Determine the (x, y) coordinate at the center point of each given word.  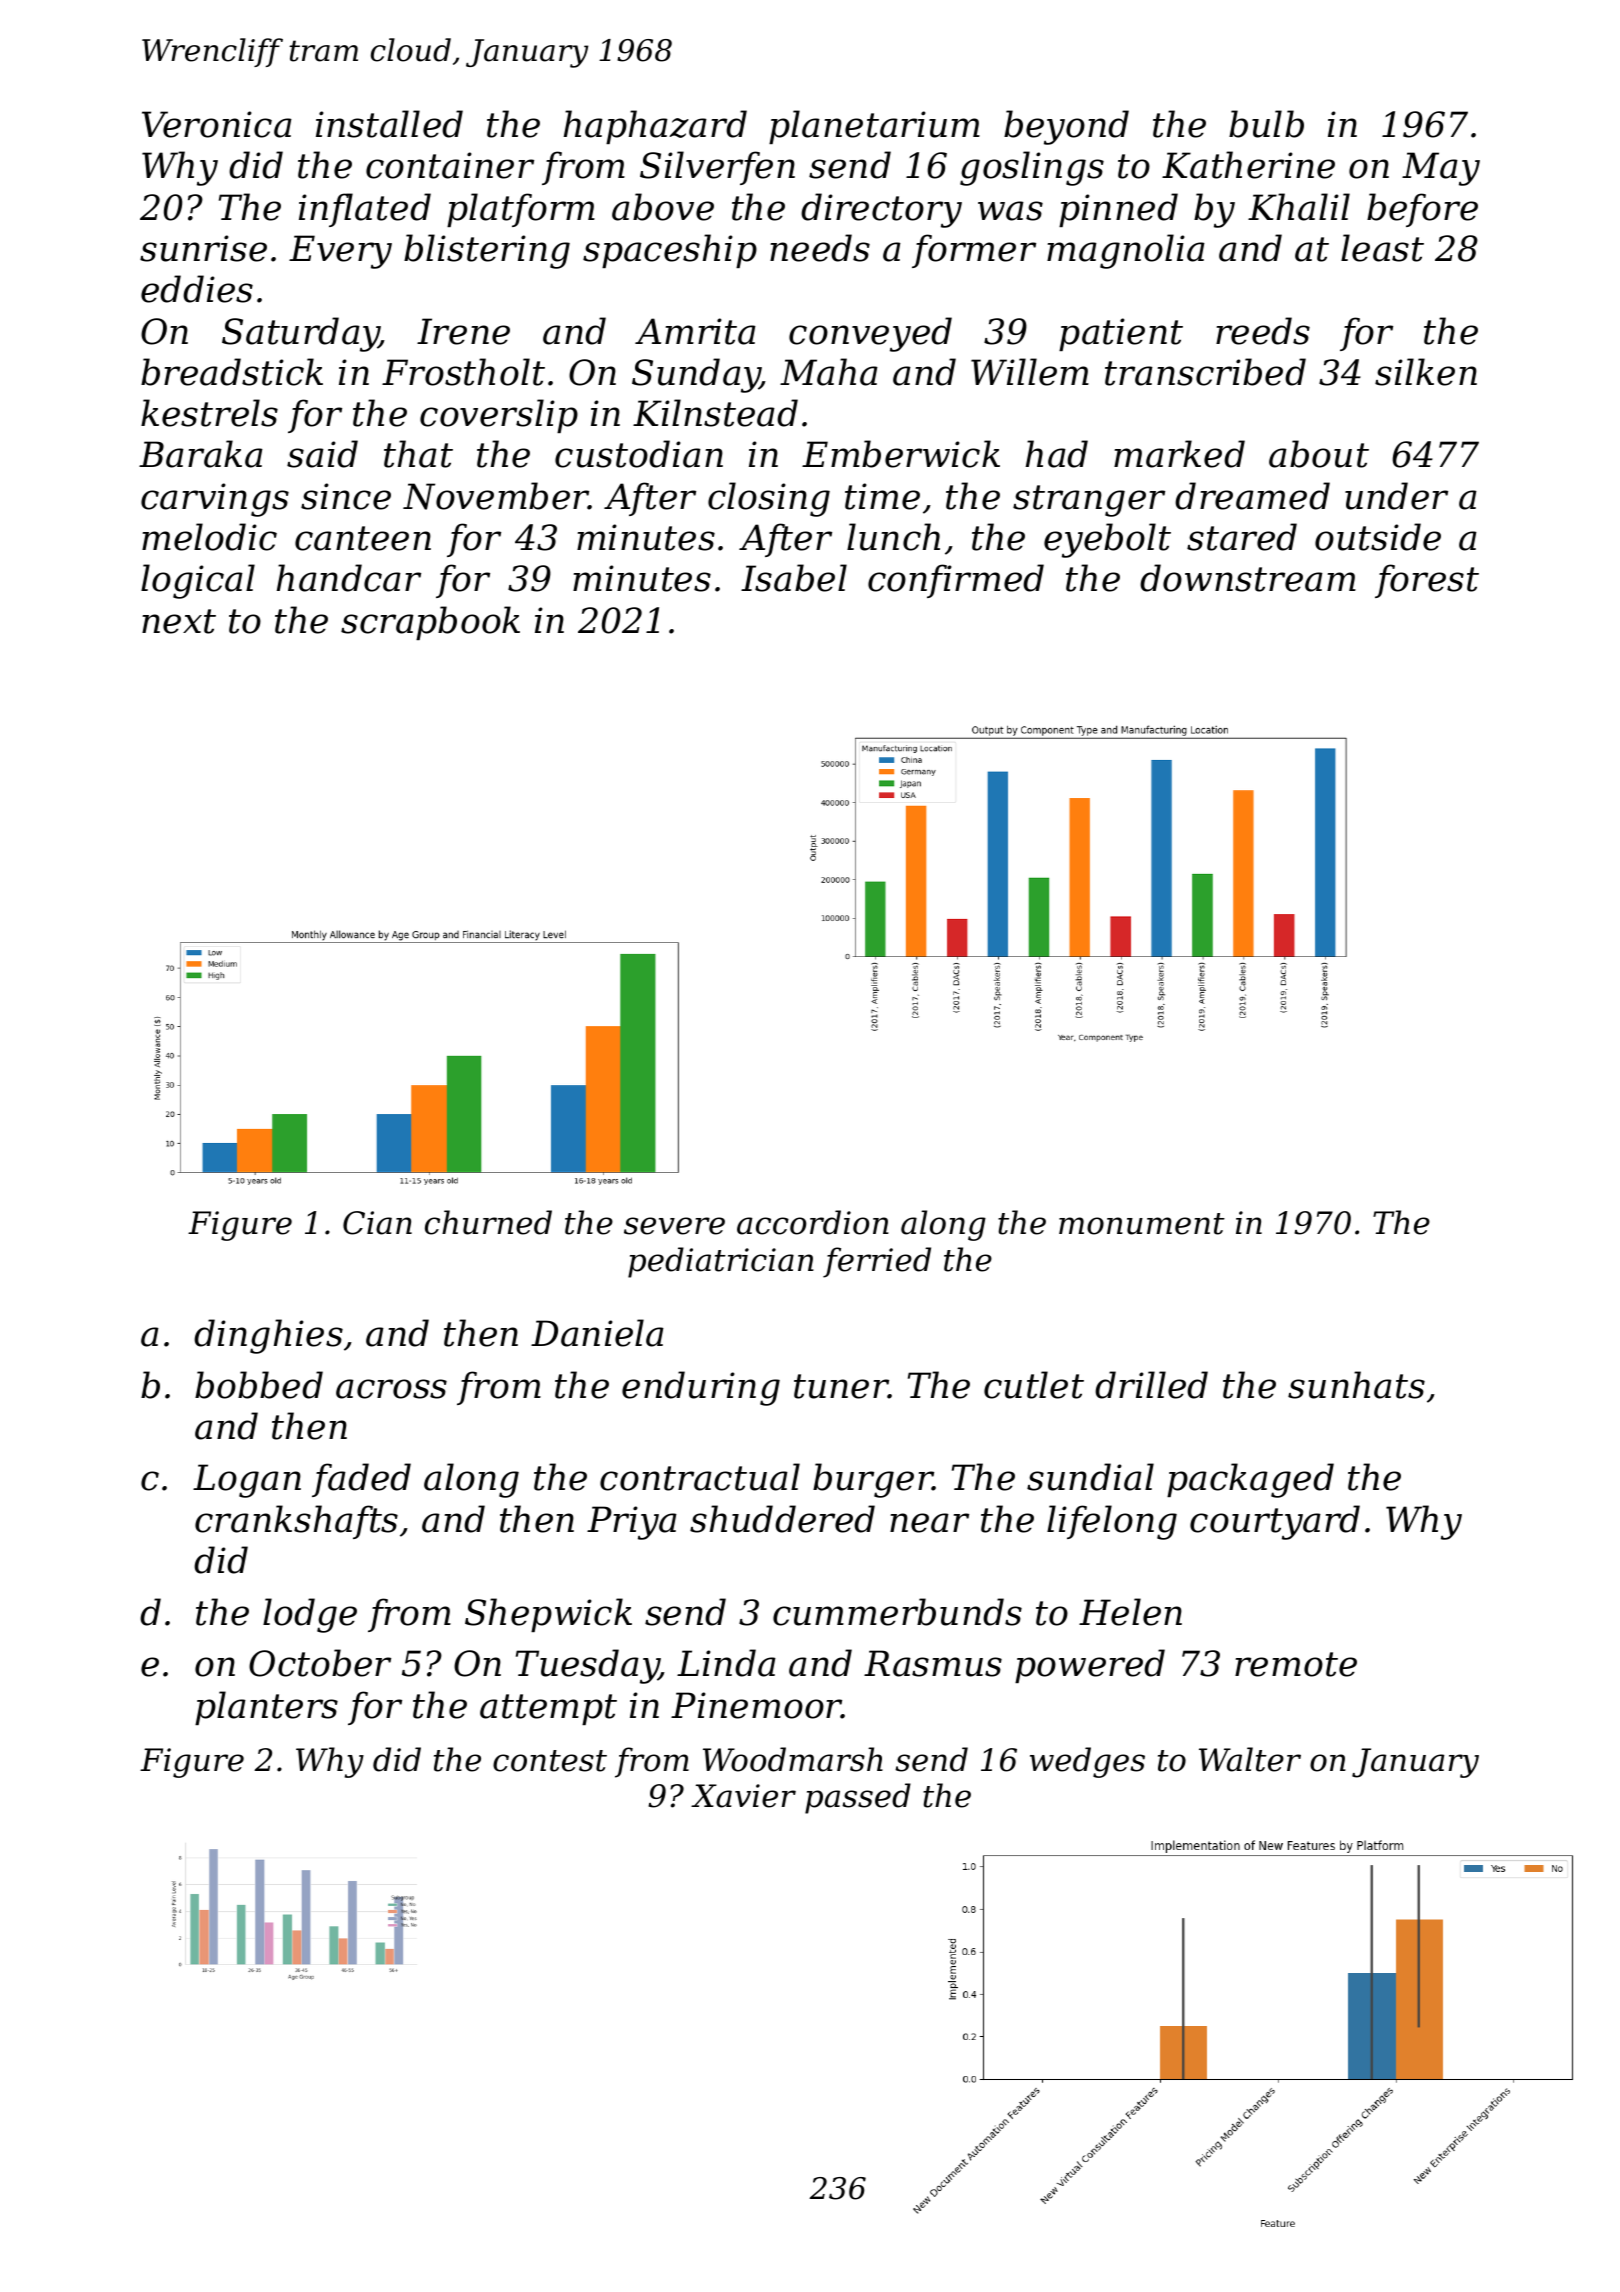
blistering (487, 251)
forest (1427, 581)
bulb (1266, 124)
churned (488, 1222)
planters (266, 1708)
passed (858, 1798)
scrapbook (430, 623)
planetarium (874, 127)
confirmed (956, 581)
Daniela (597, 1333)
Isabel (794, 578)
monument (1142, 1224)
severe (674, 1226)
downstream (1248, 578)
